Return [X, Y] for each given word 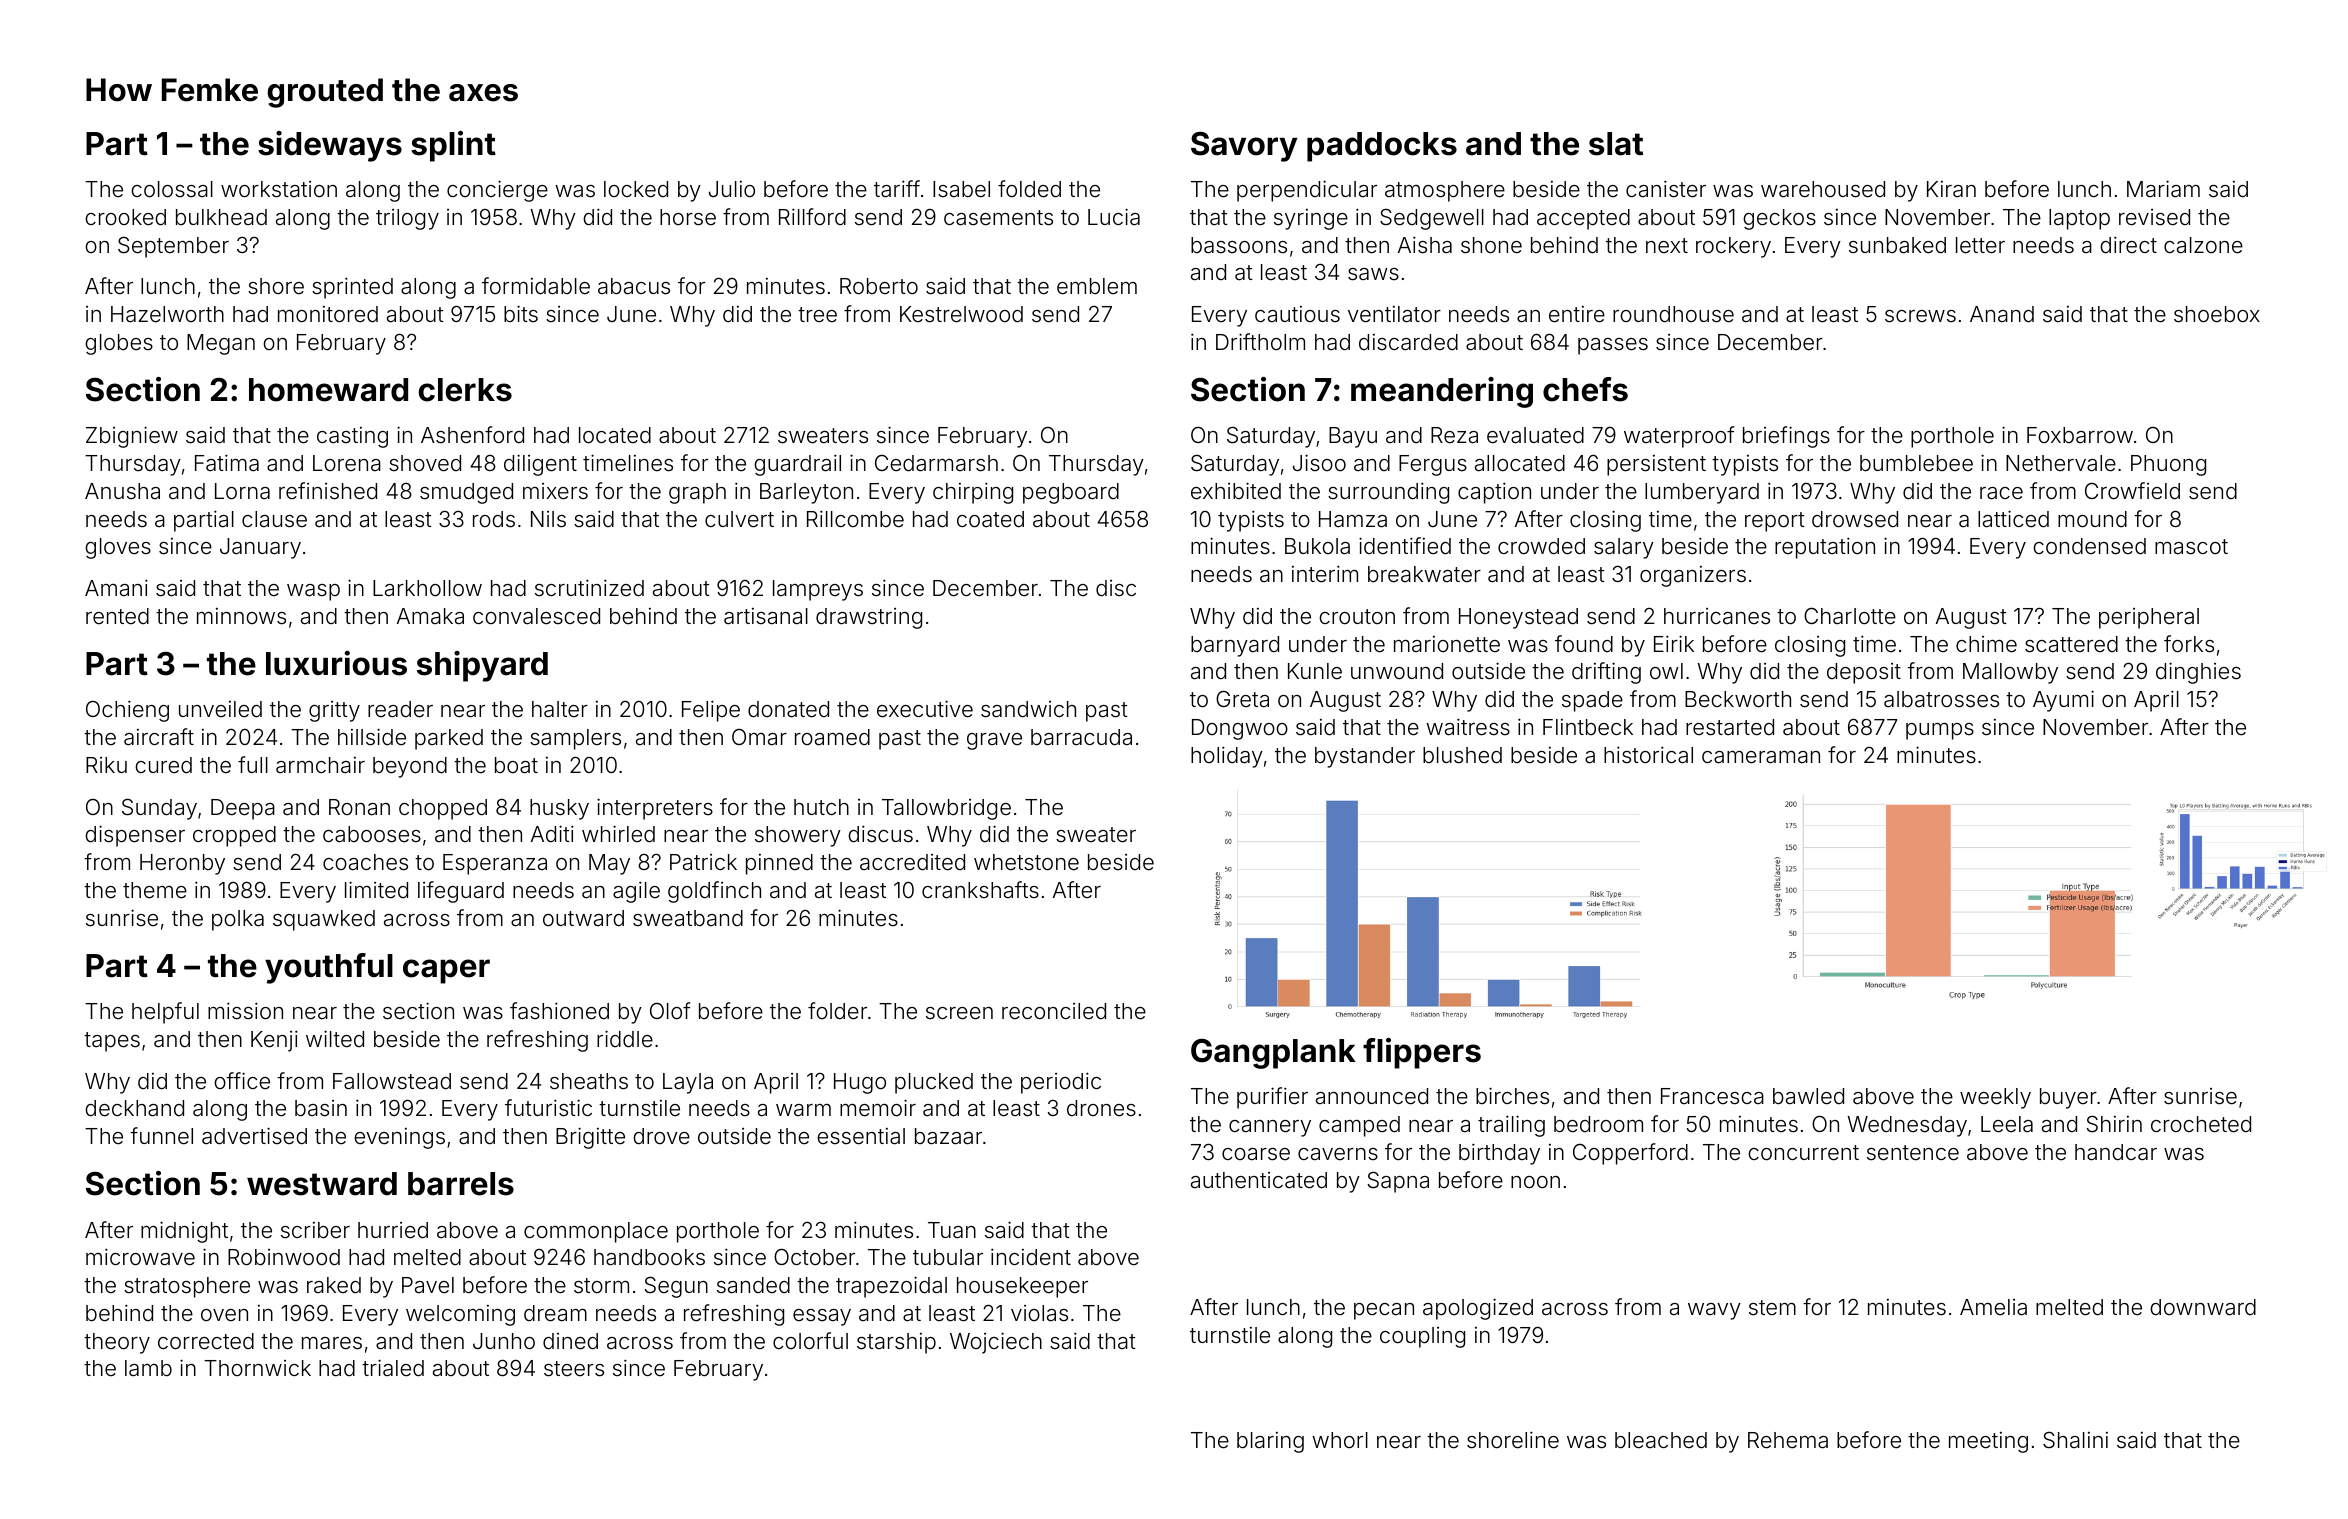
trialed [393, 1368]
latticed [2013, 519]
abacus [634, 286]
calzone [2203, 245]
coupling [1422, 1337]
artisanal [766, 616]
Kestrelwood [961, 314]
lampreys [818, 590]
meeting [1988, 1442]
